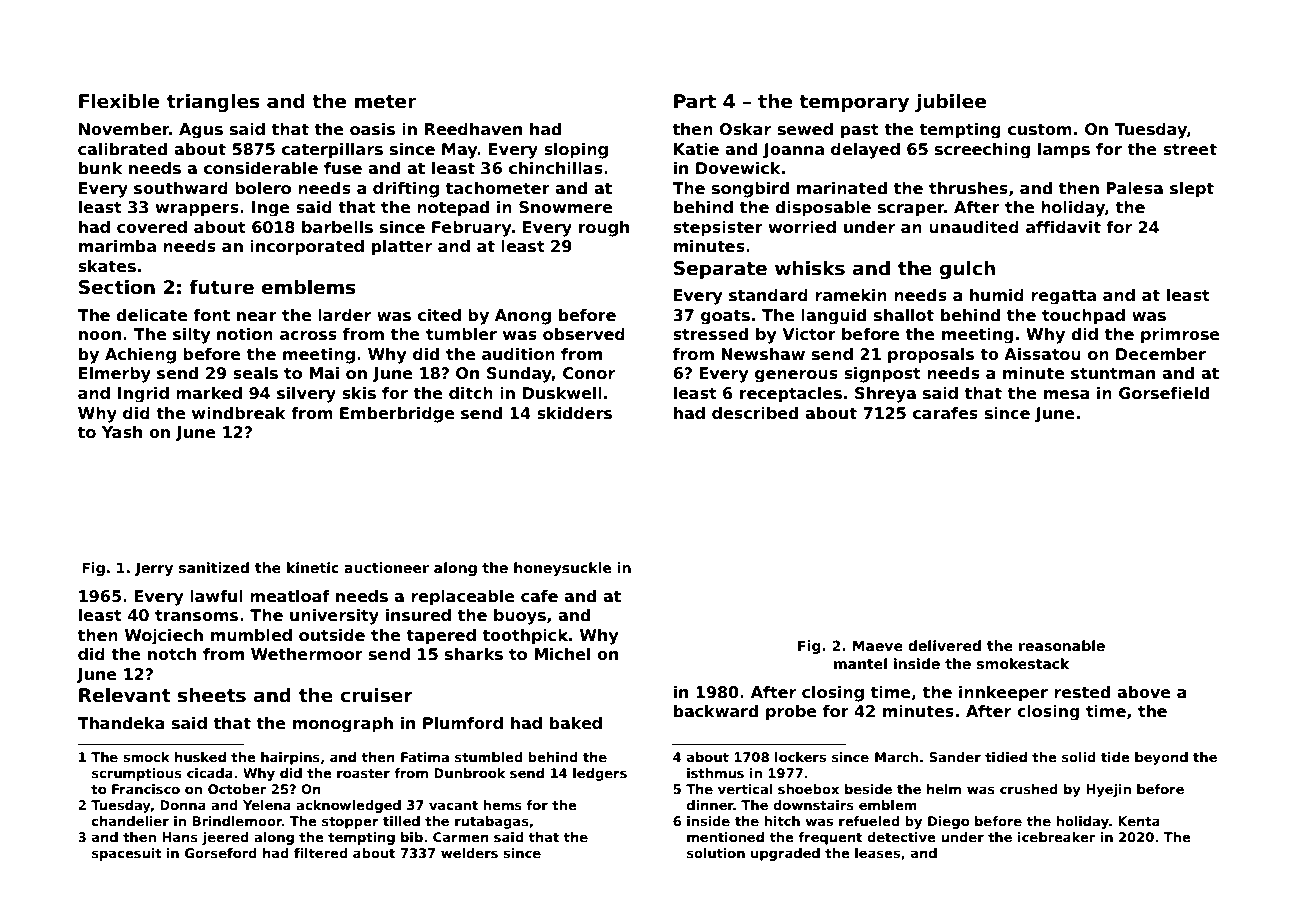 The height and width of the document is (924, 1308). I want to click on upgraded, so click(785, 854).
